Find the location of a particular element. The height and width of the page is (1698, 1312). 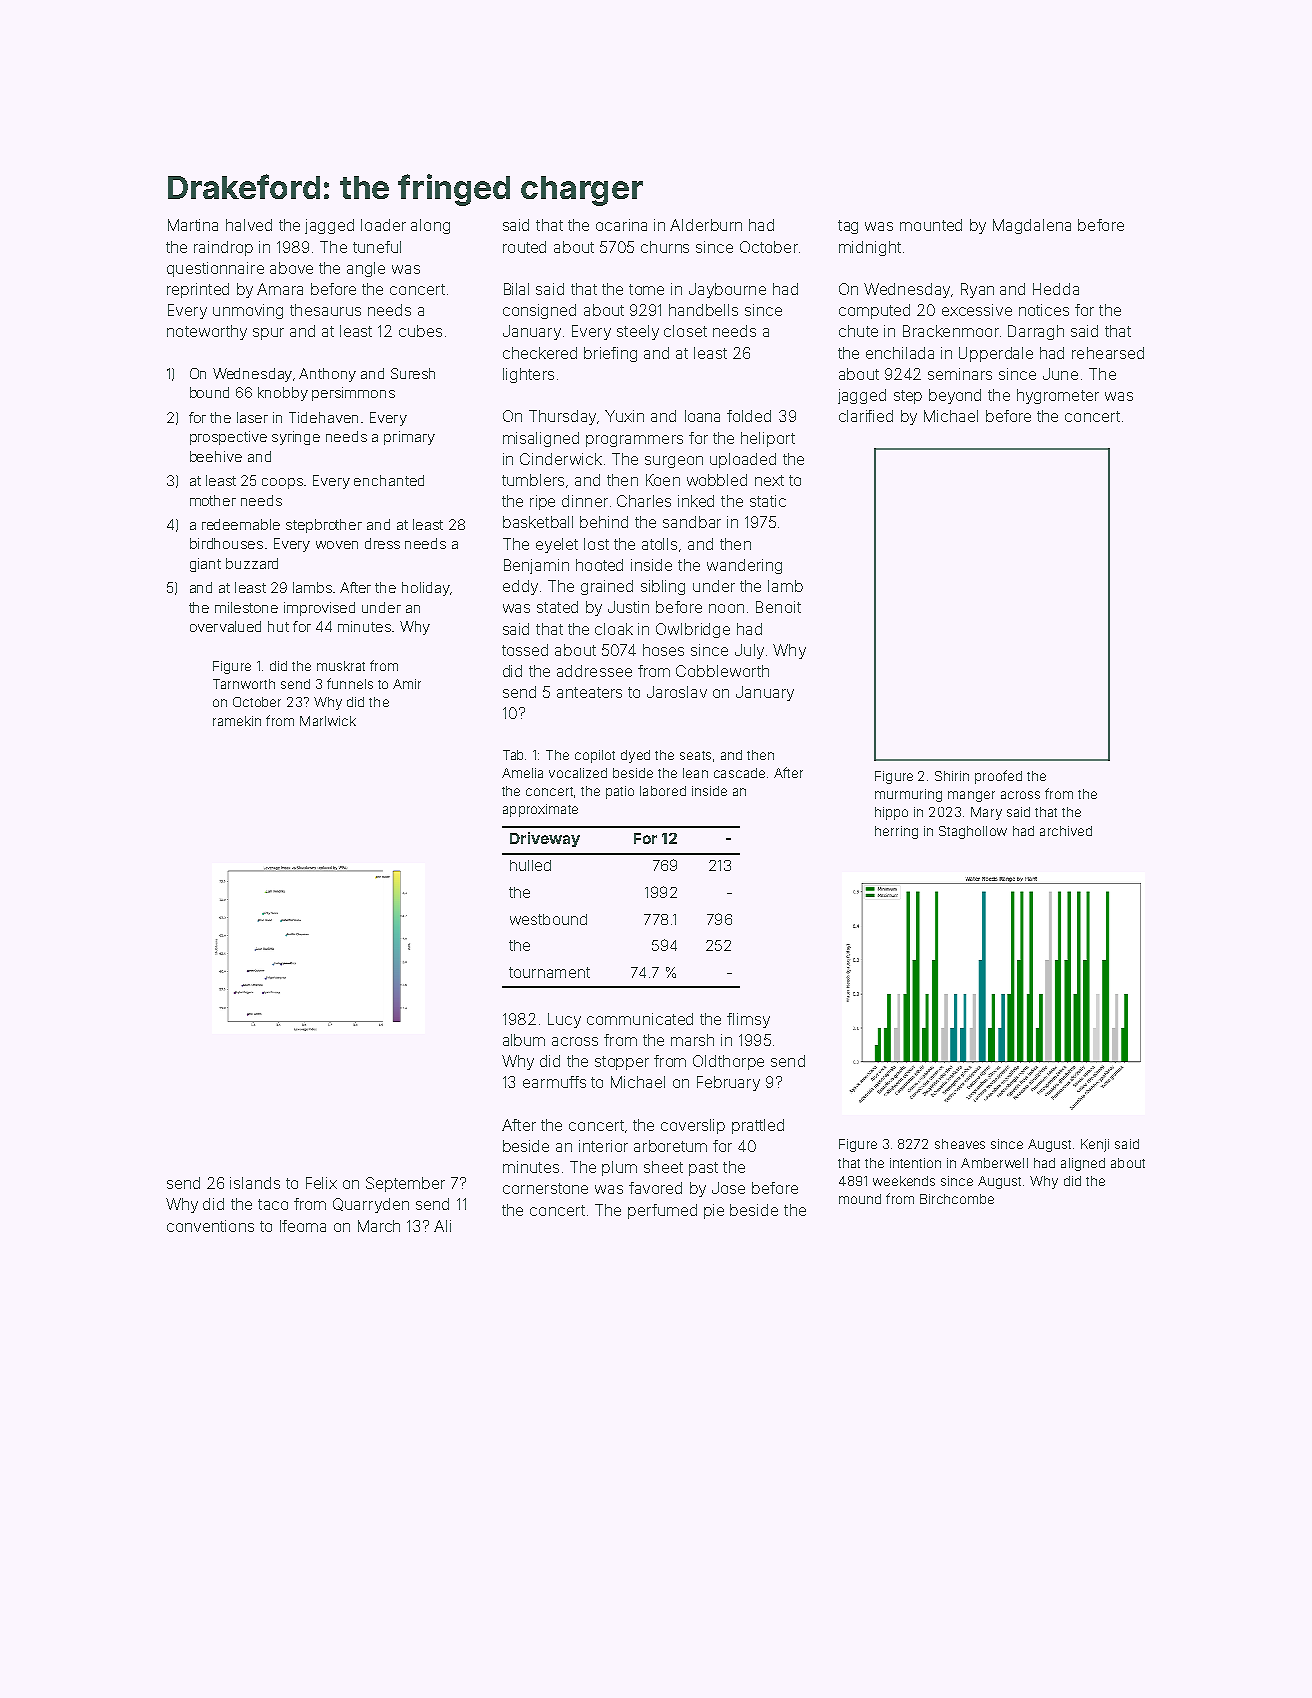

laser is located at coordinates (252, 417).
